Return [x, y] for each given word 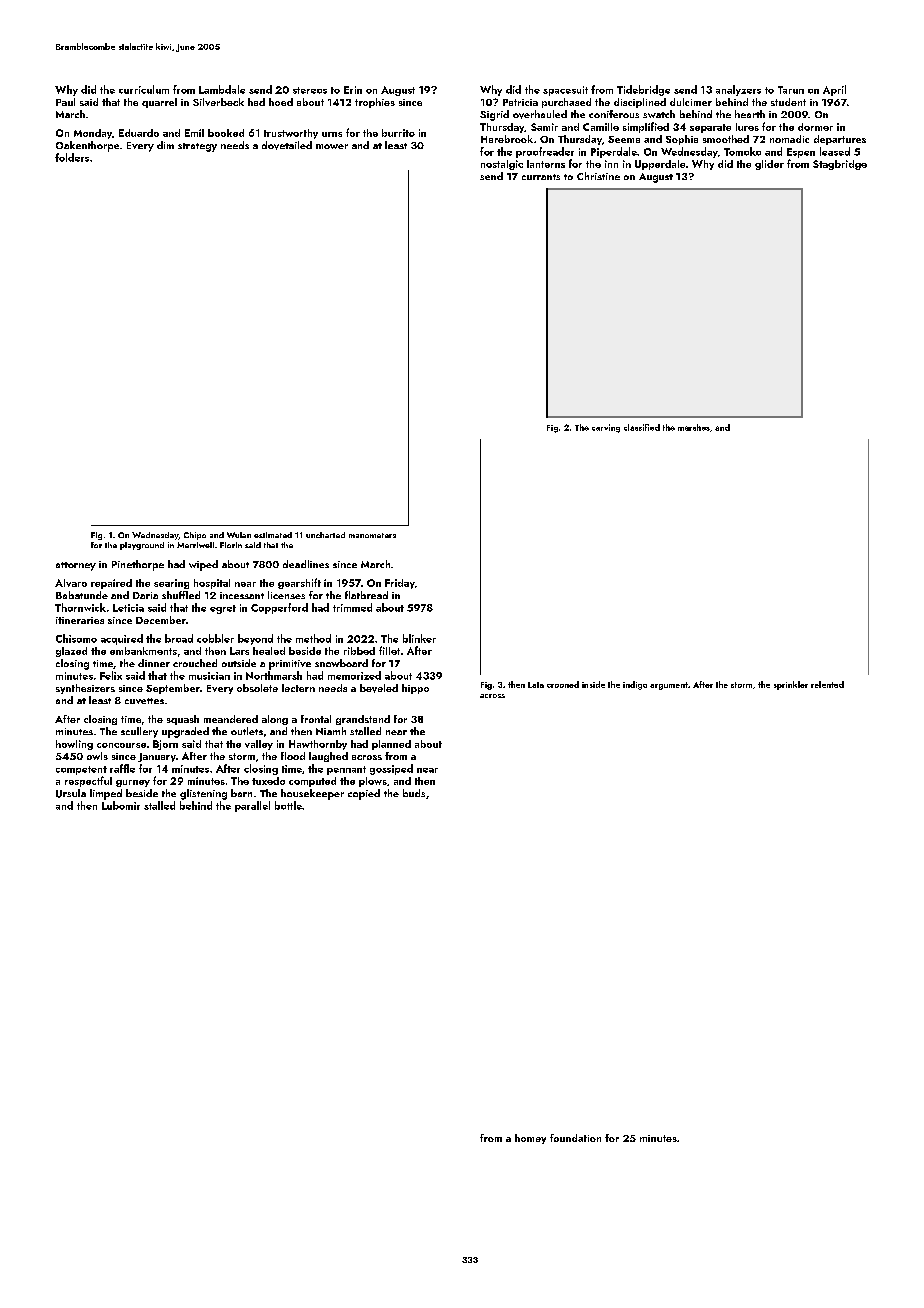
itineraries [80, 620]
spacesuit [565, 91]
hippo [415, 689]
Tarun [791, 90]
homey [530, 1139]
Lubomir [121, 805]
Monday [93, 134]
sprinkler [791, 685]
